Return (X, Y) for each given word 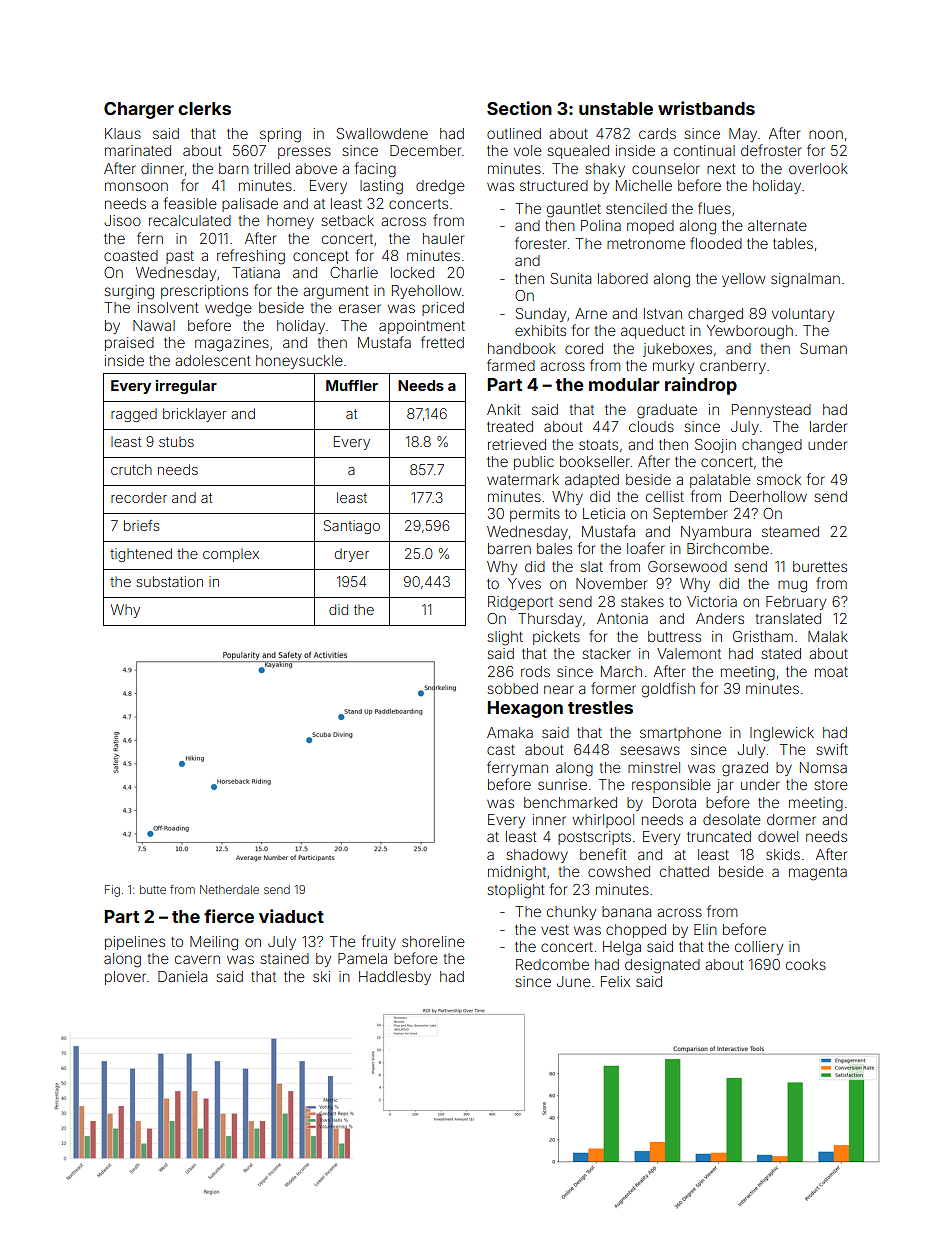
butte (153, 889)
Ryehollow (426, 292)
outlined (514, 133)
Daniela (182, 976)
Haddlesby (395, 978)
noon (826, 134)
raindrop (701, 386)
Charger (139, 110)
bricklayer (194, 415)
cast (501, 750)
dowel (778, 836)
